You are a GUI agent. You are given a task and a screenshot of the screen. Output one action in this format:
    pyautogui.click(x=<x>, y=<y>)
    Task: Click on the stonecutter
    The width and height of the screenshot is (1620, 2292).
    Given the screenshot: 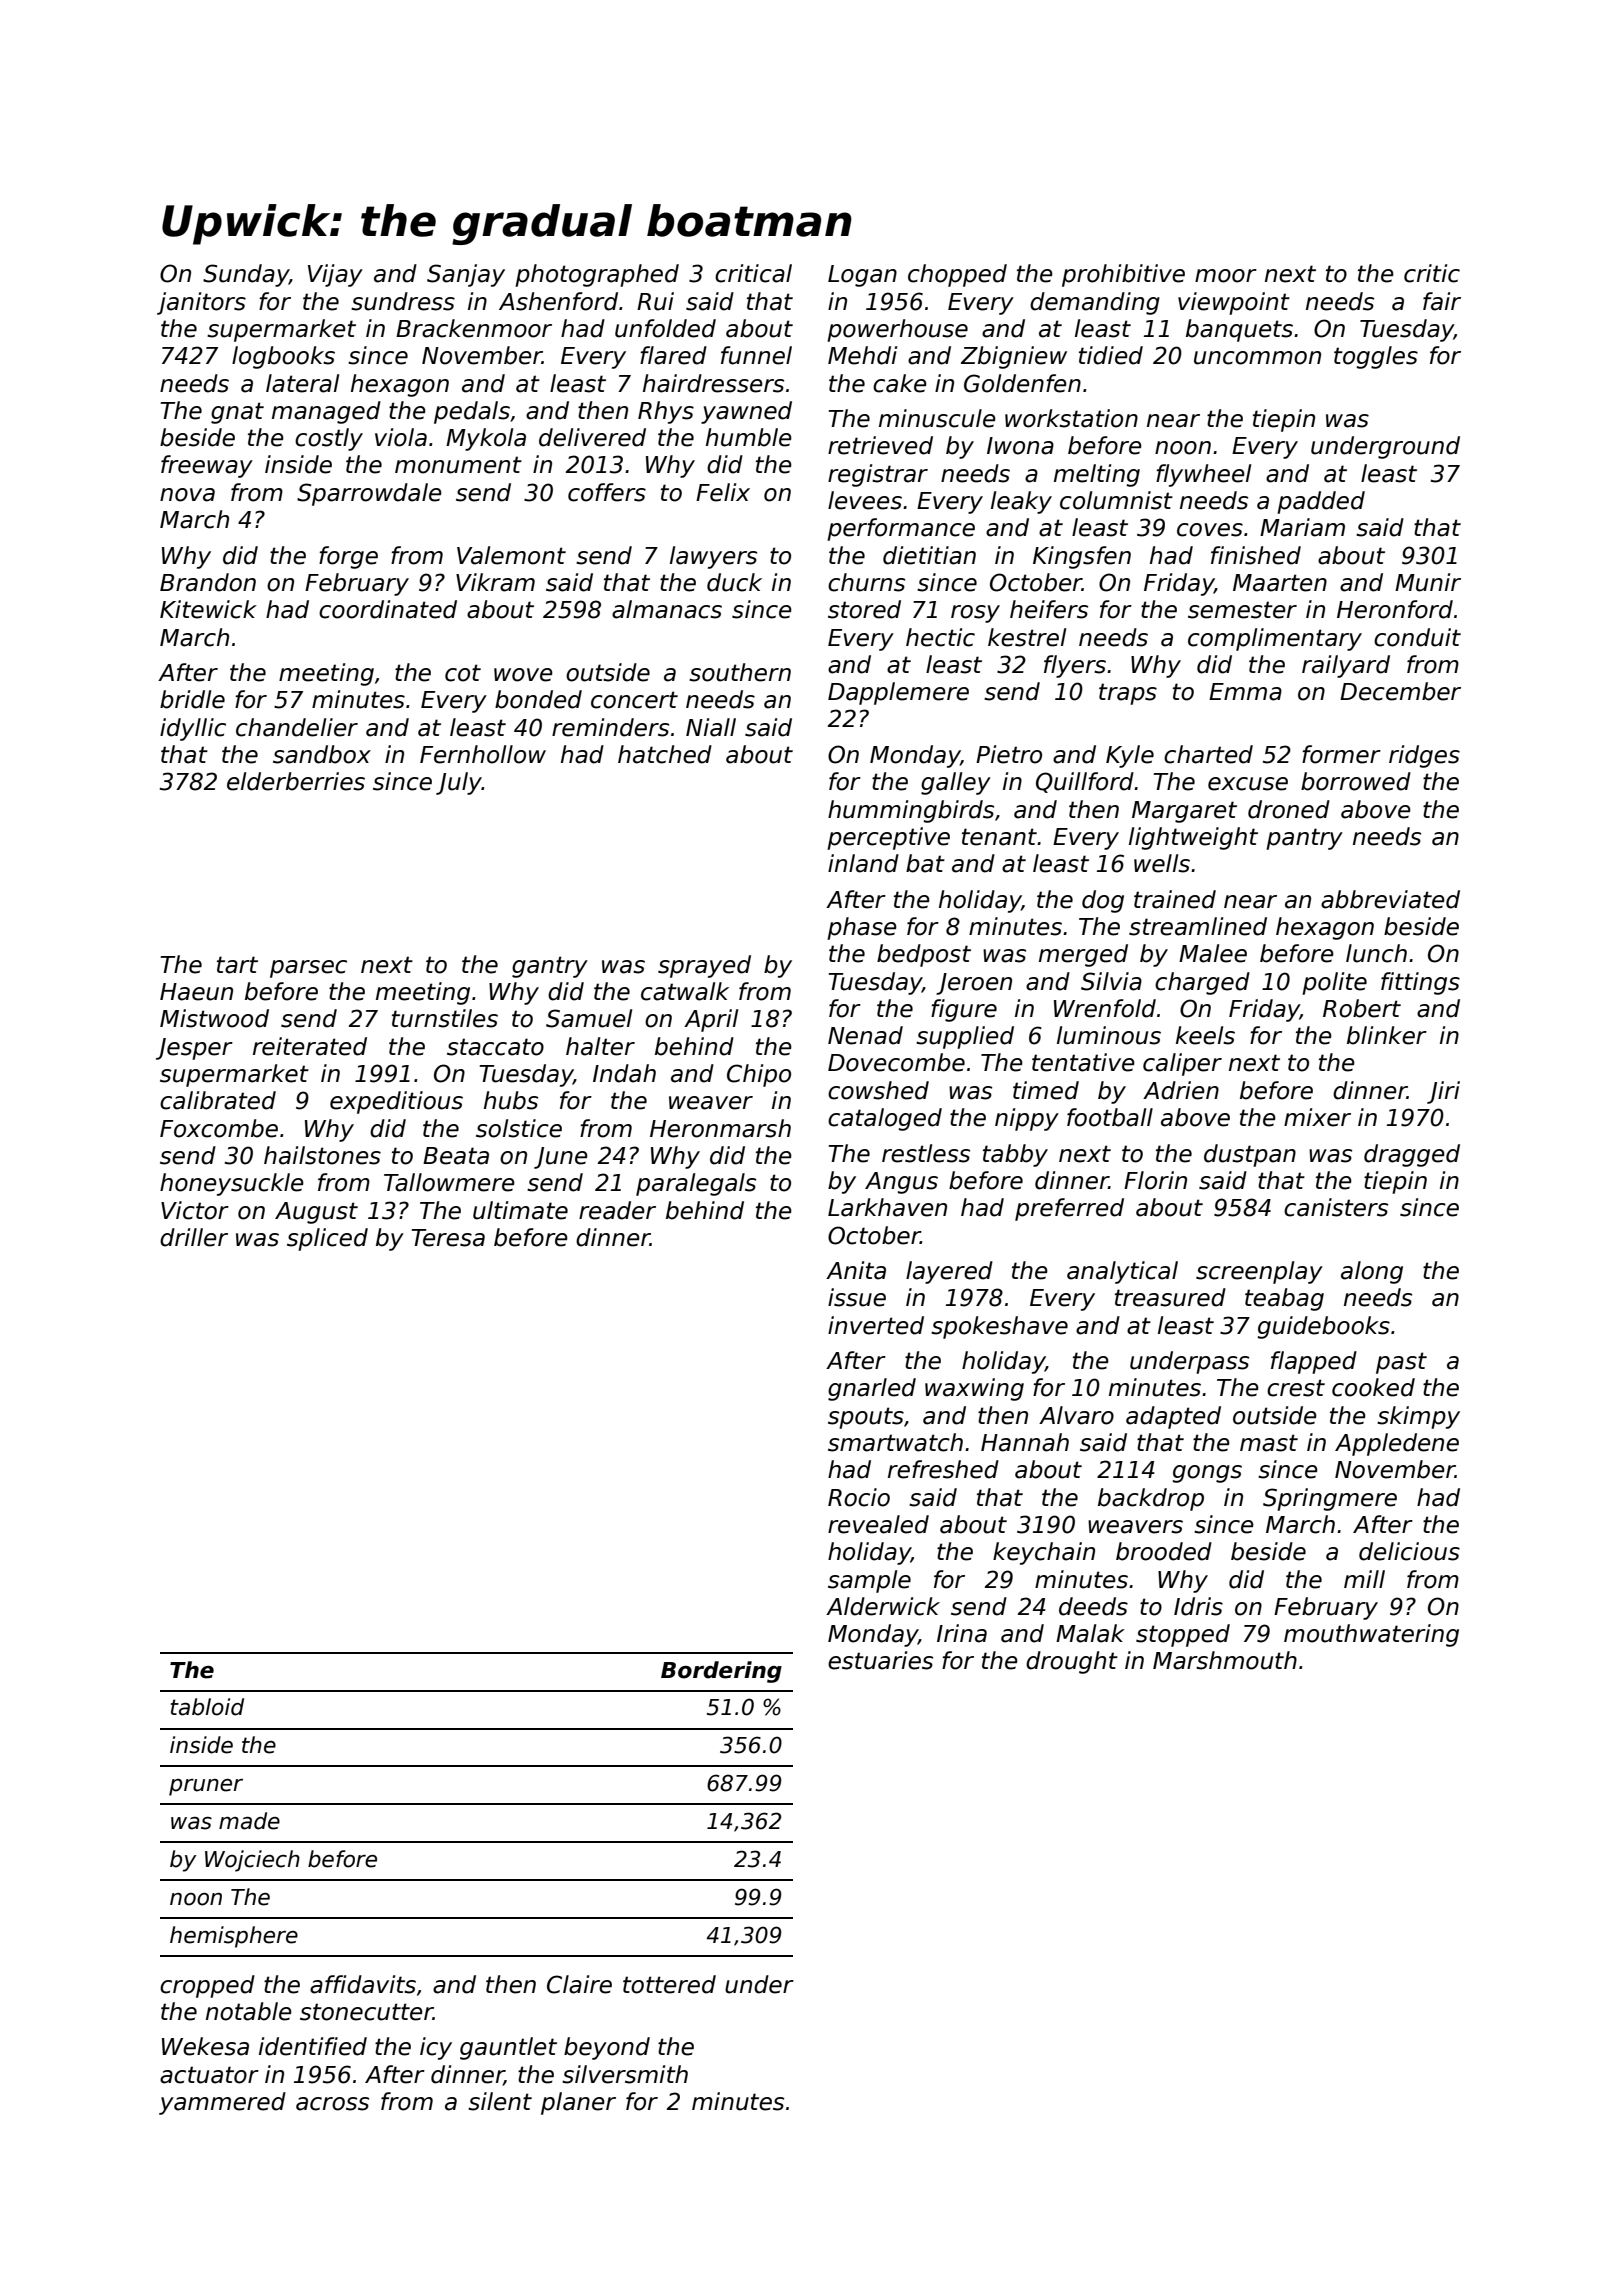 What is the action you would take?
    pyautogui.click(x=366, y=2012)
